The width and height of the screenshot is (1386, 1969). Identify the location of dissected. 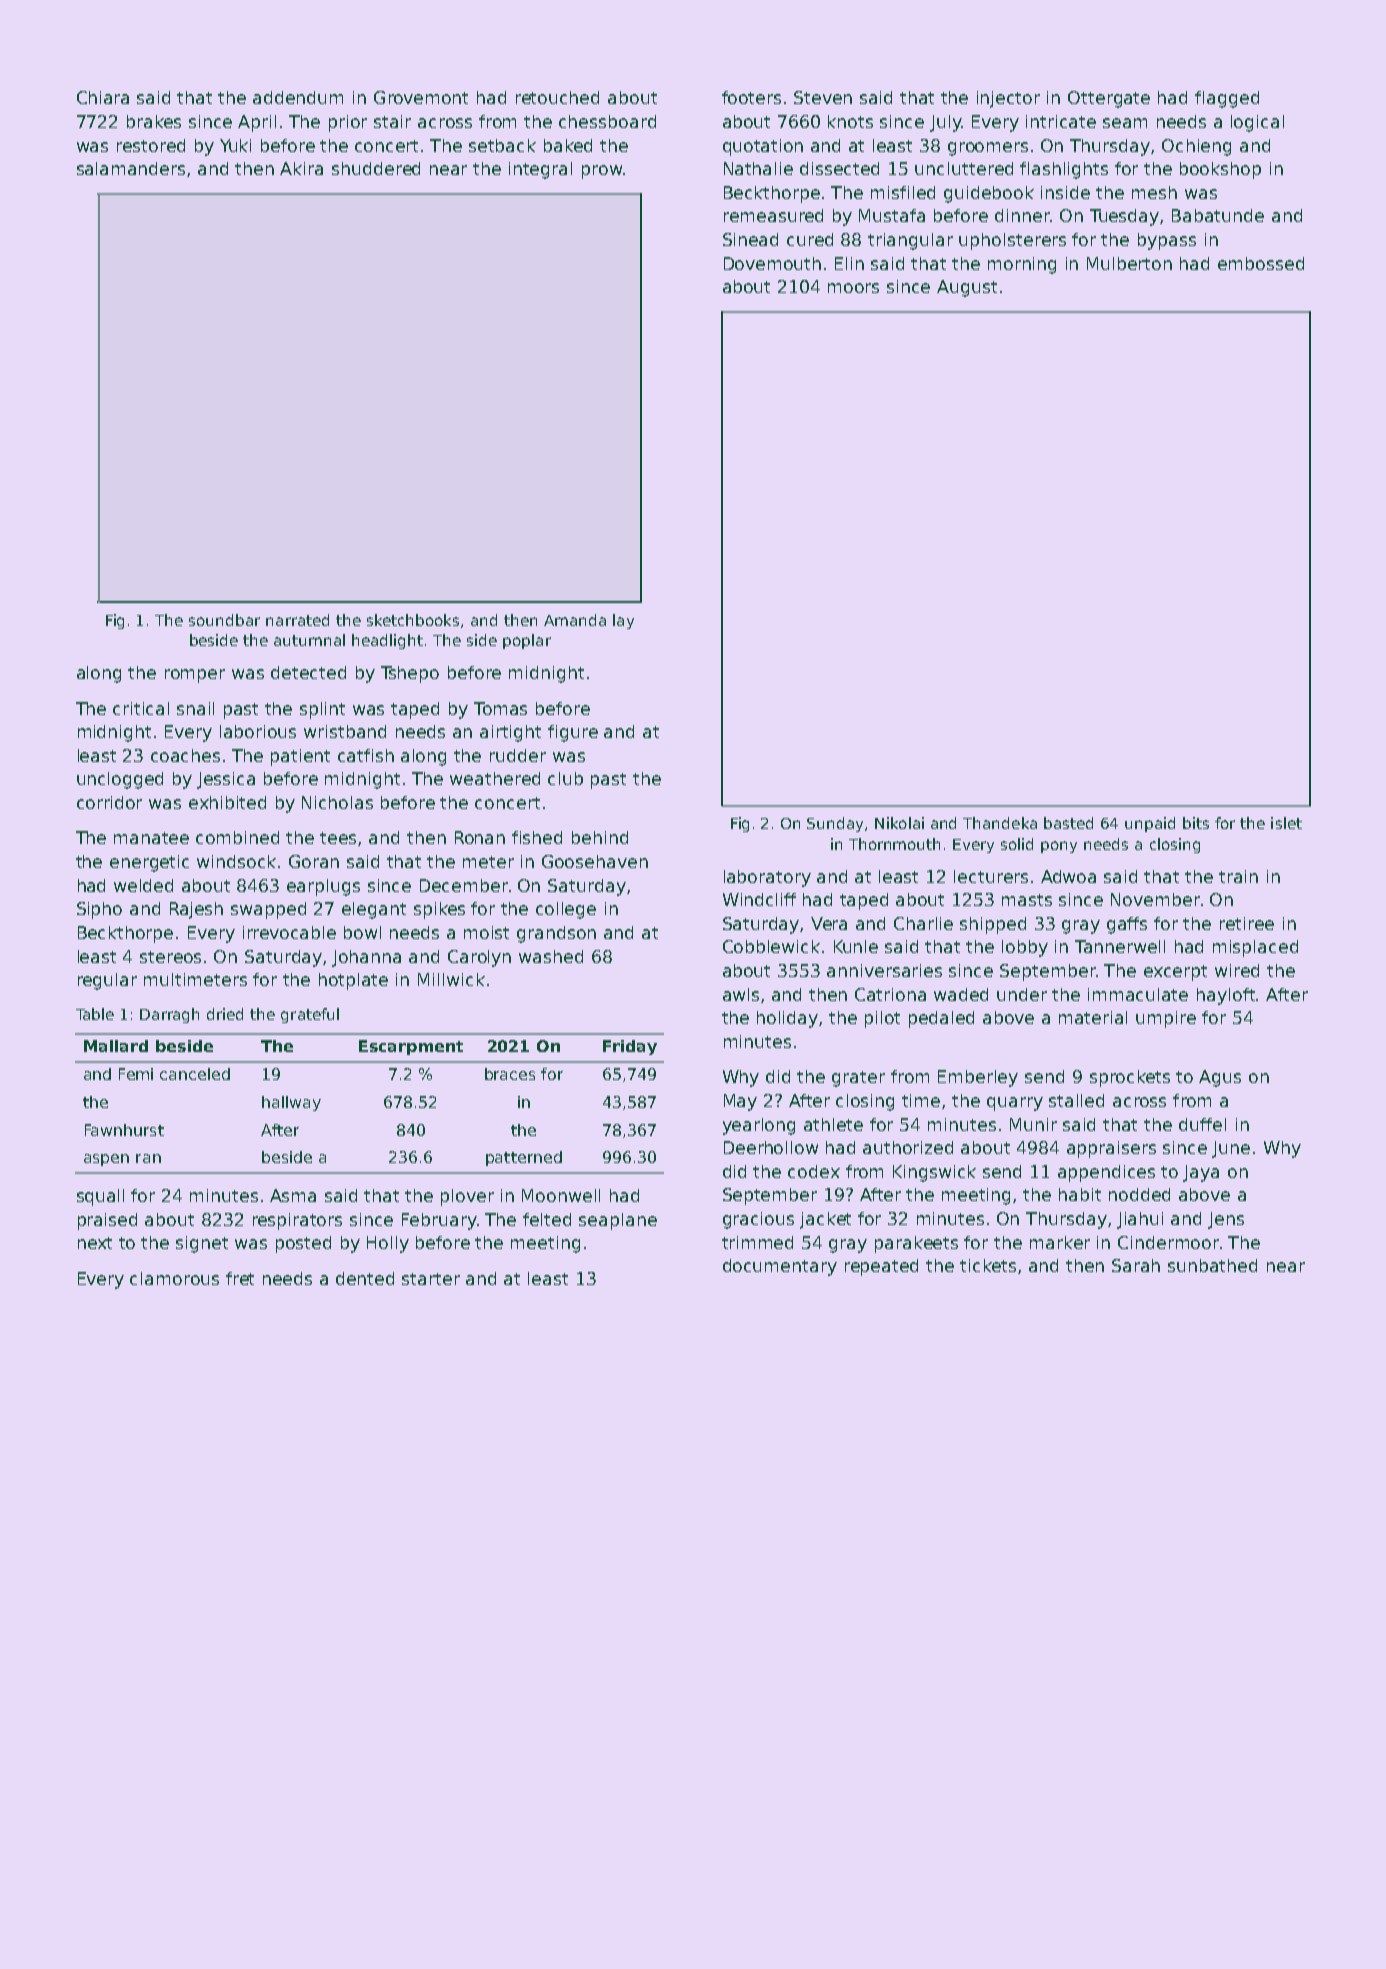
(839, 168).
